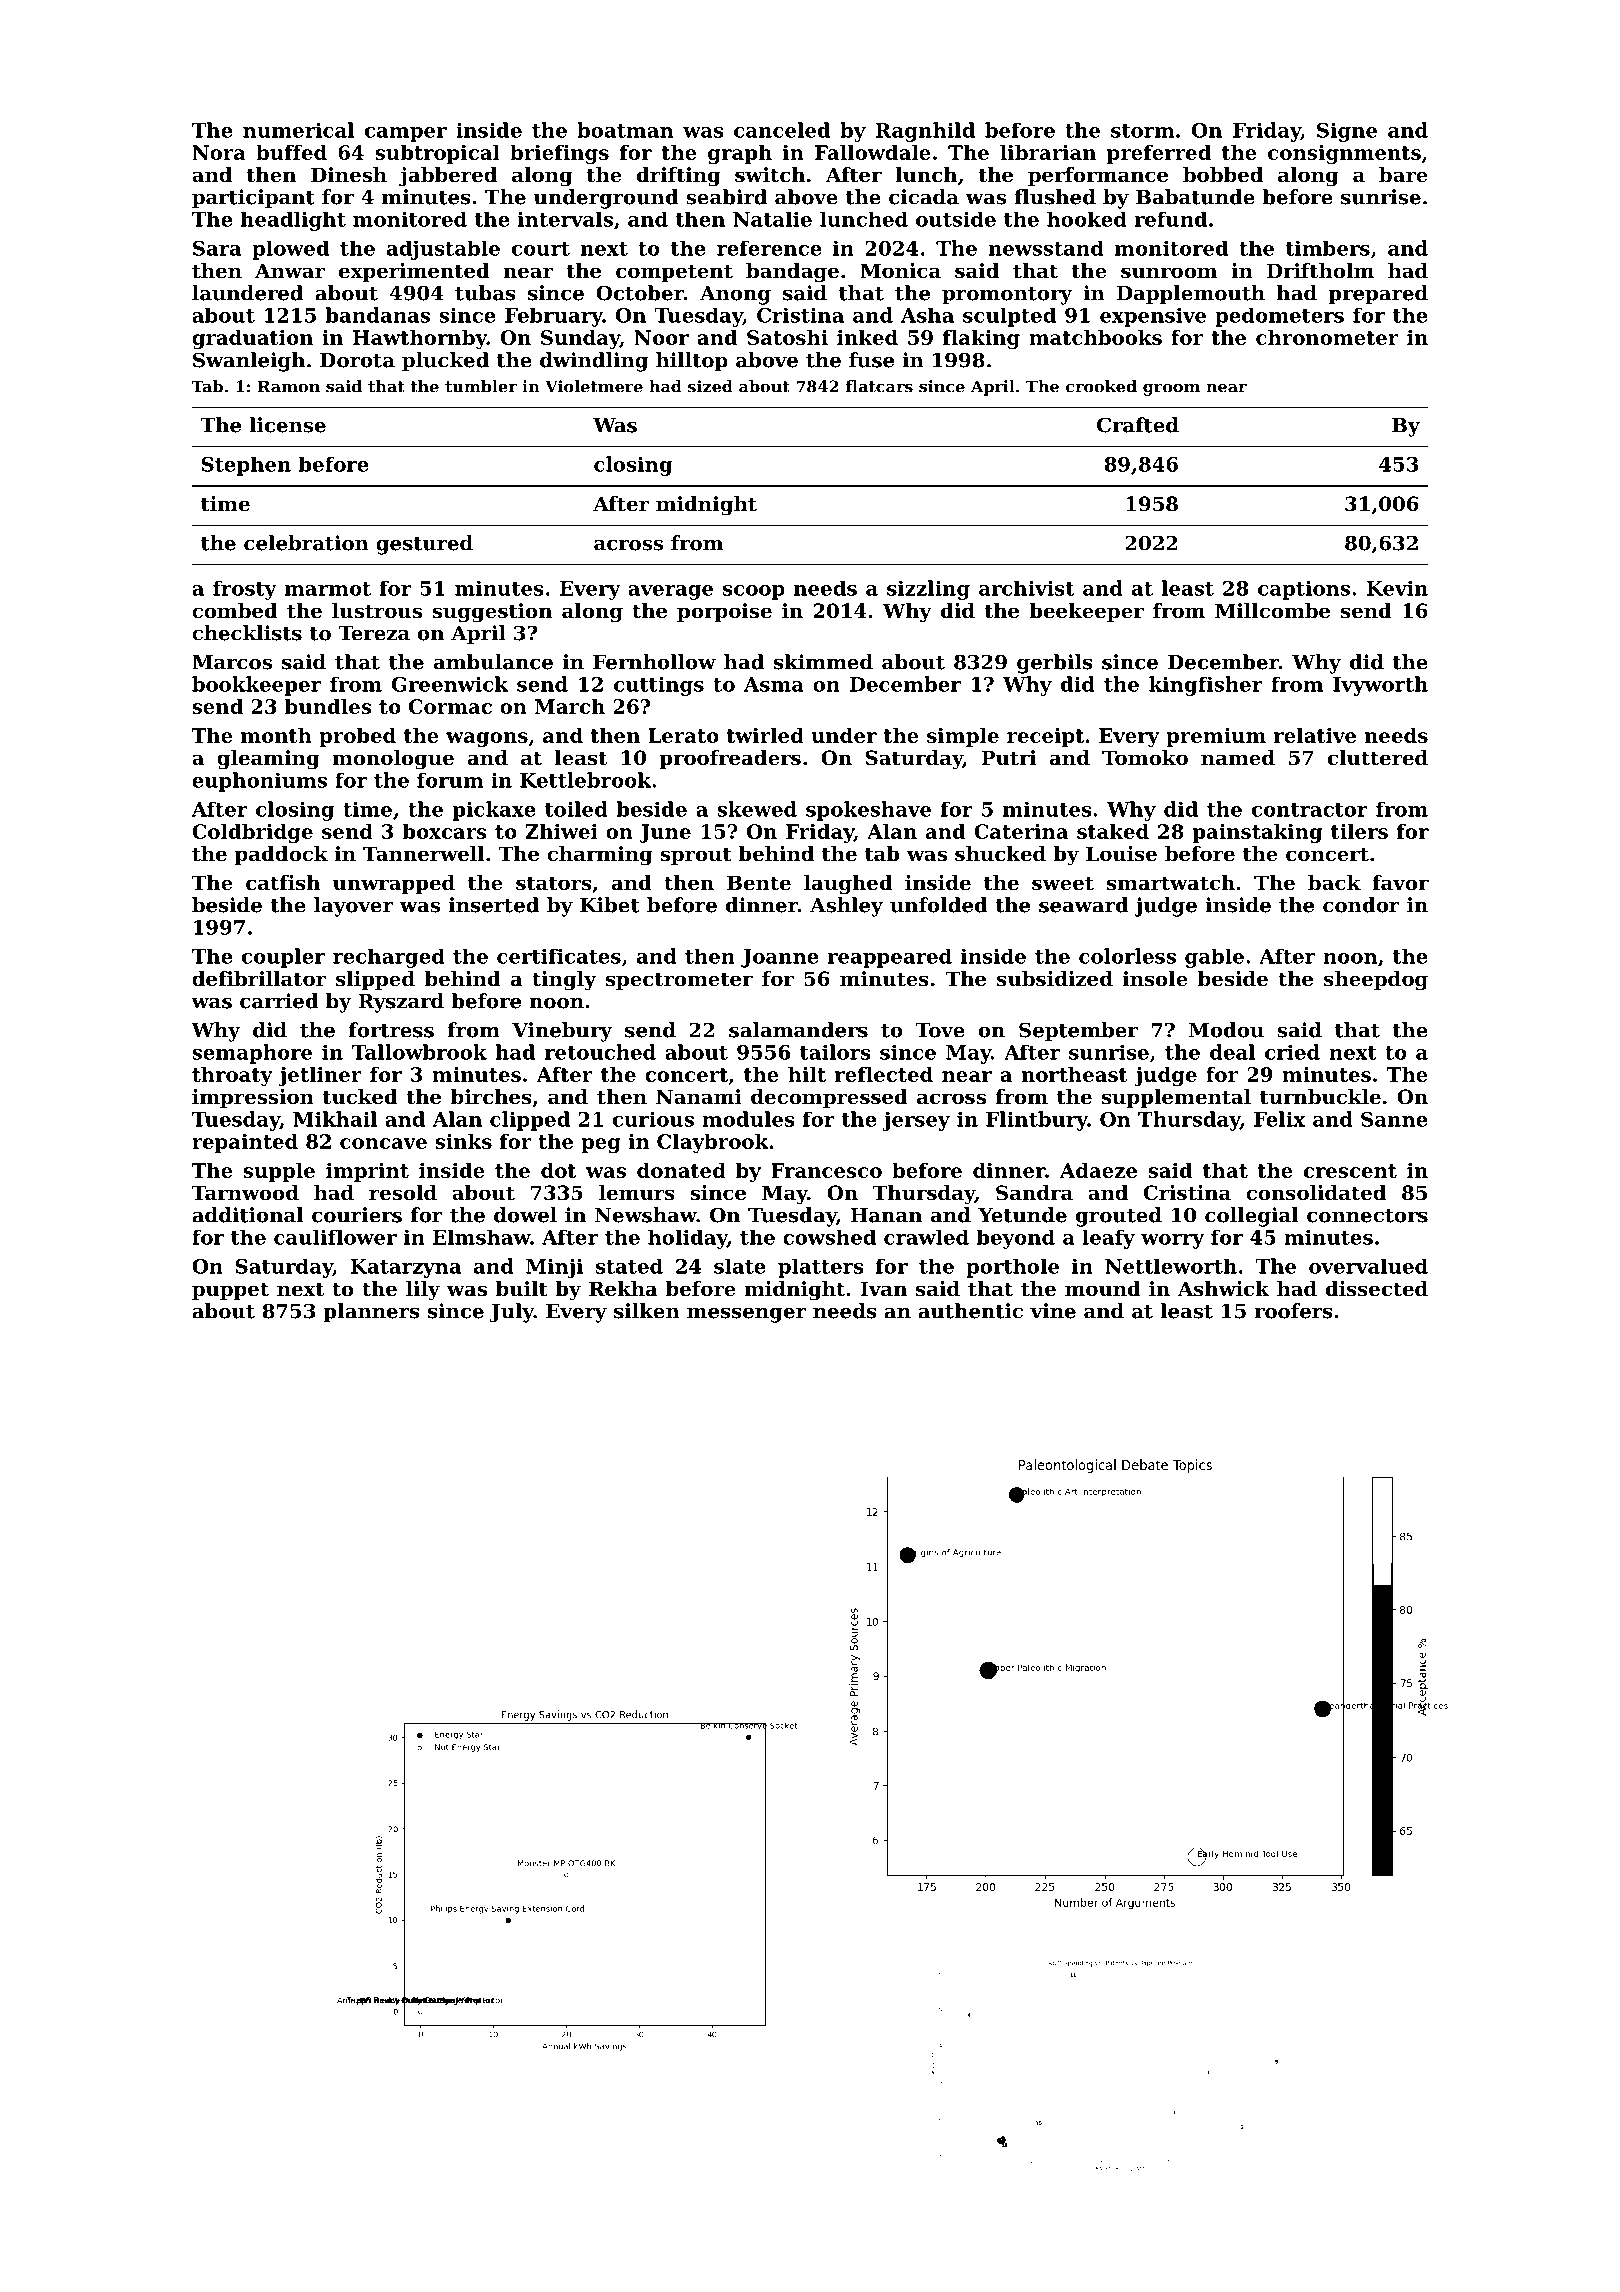 This document has height=2292, width=1620. Describe the element at coordinates (424, 545) in the document. I see `gestured` at that location.
